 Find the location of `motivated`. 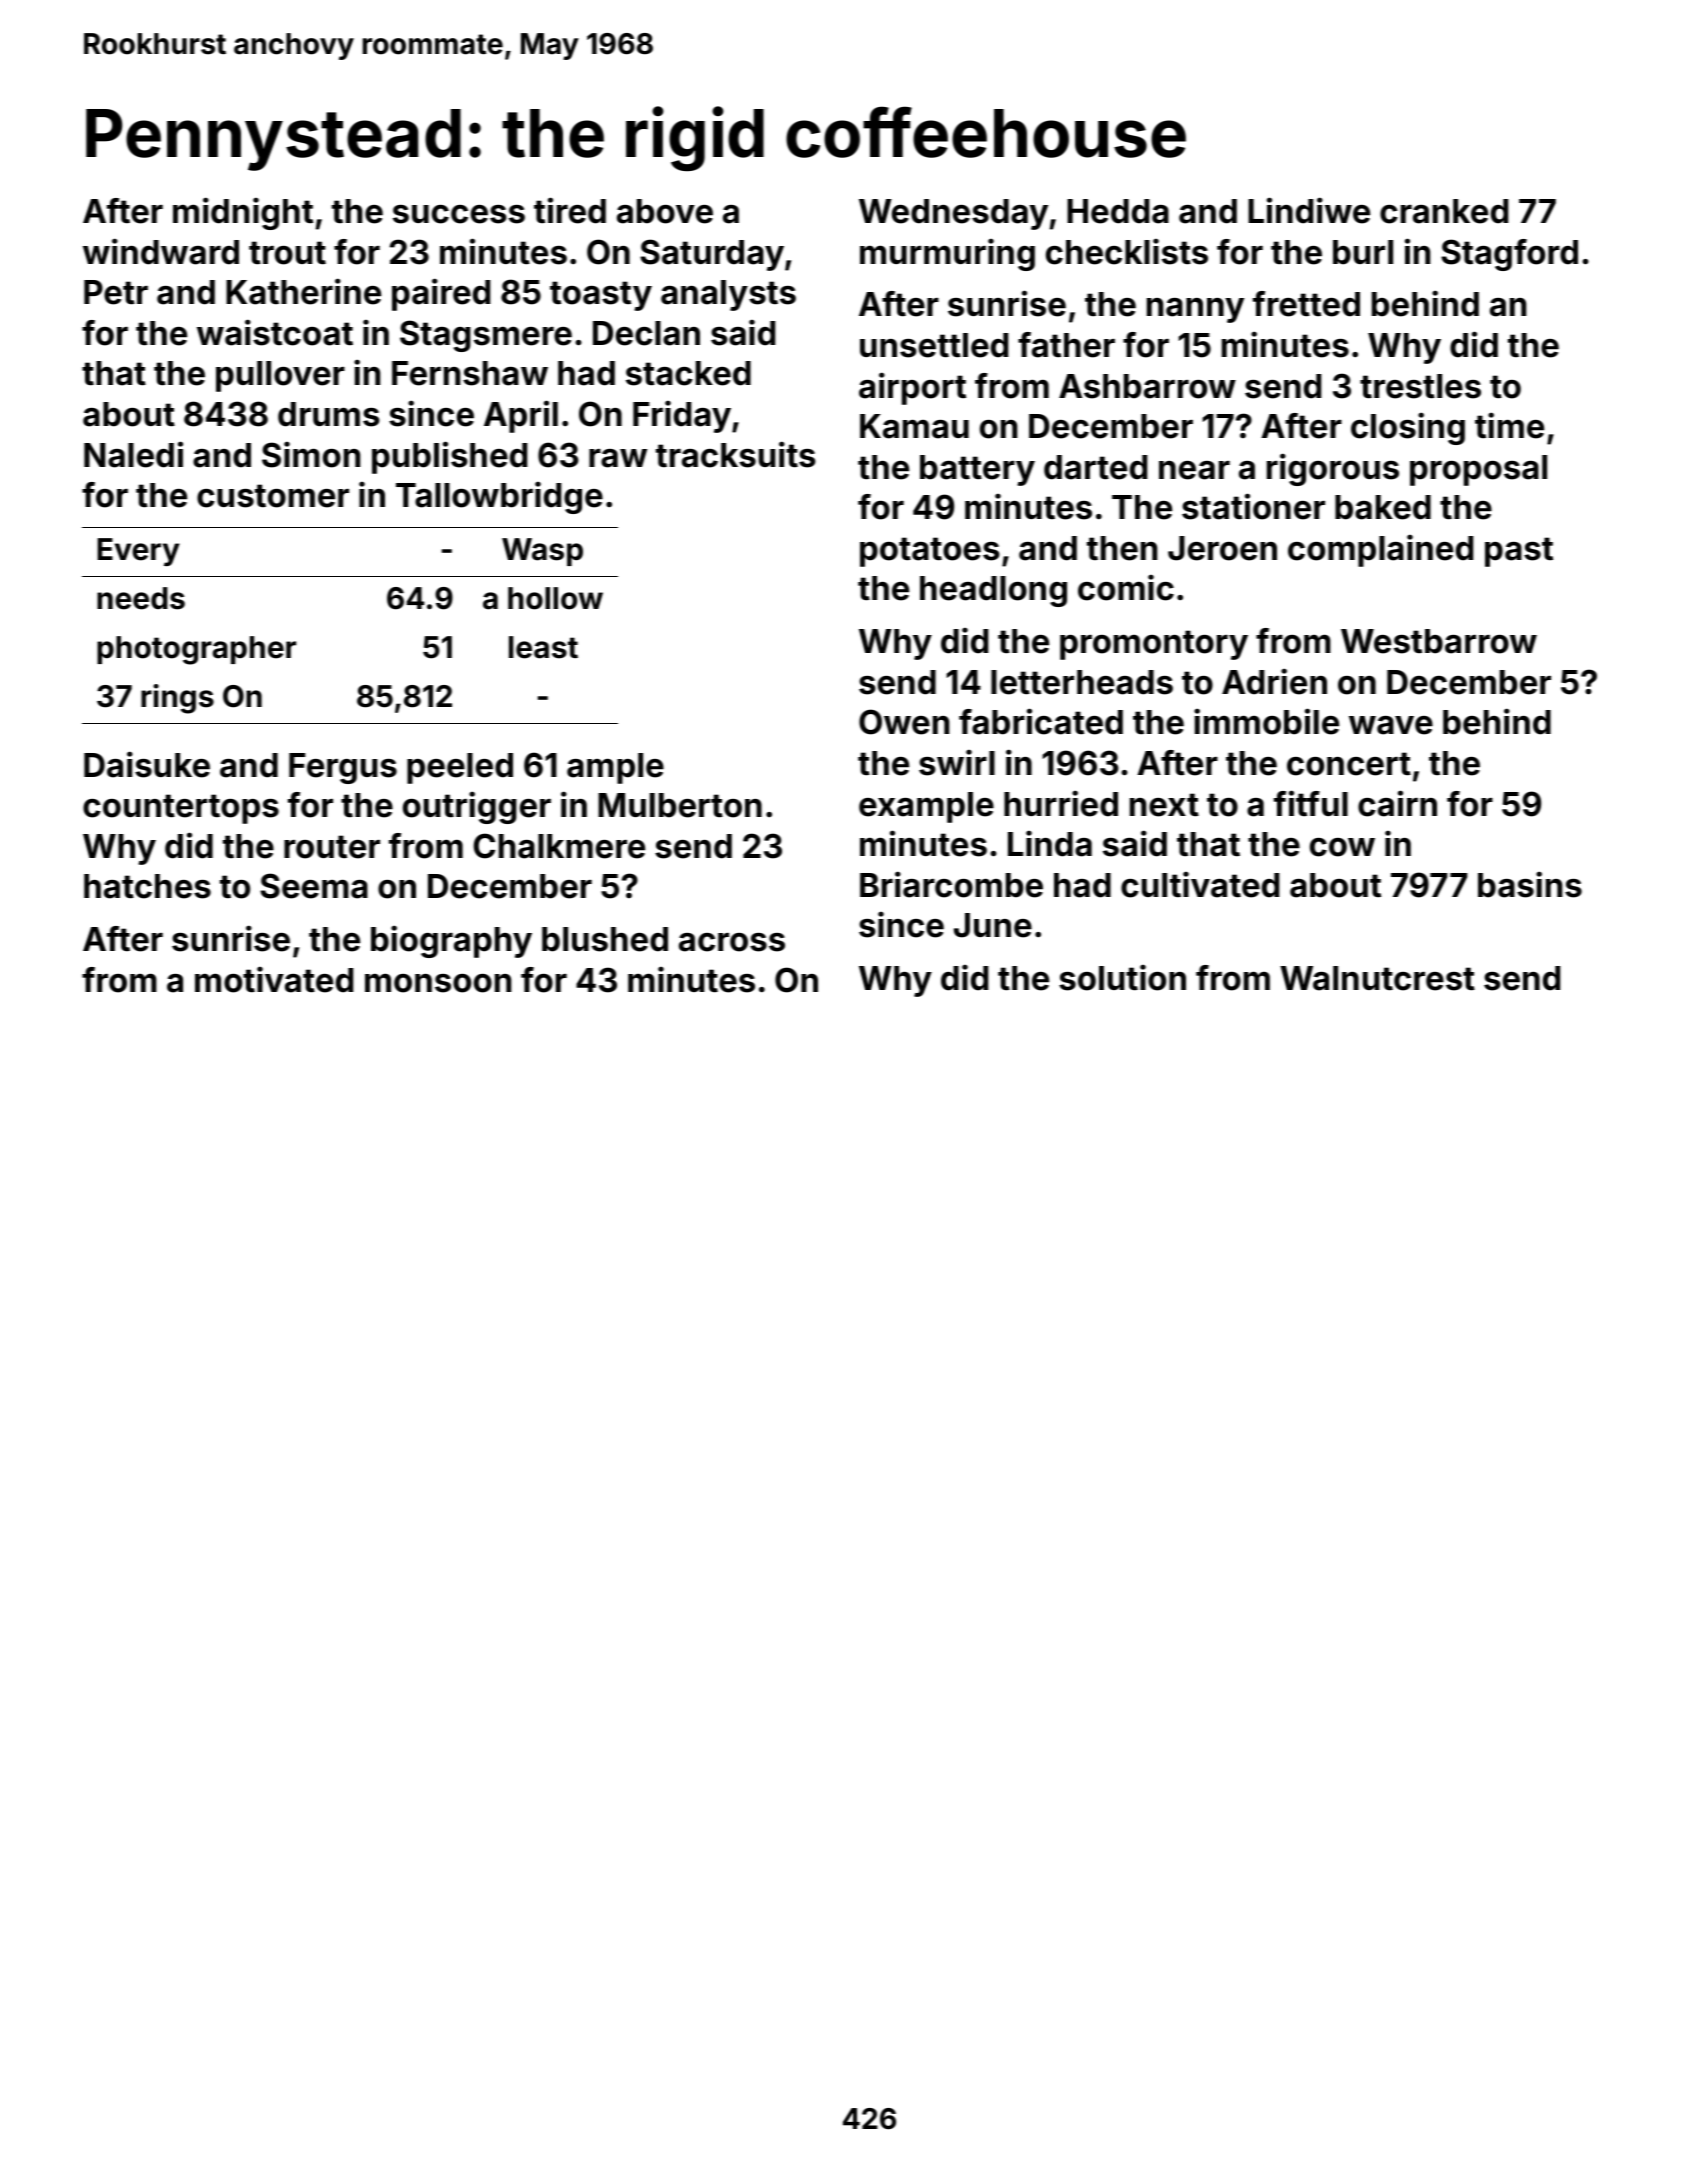

motivated is located at coordinates (274, 979).
